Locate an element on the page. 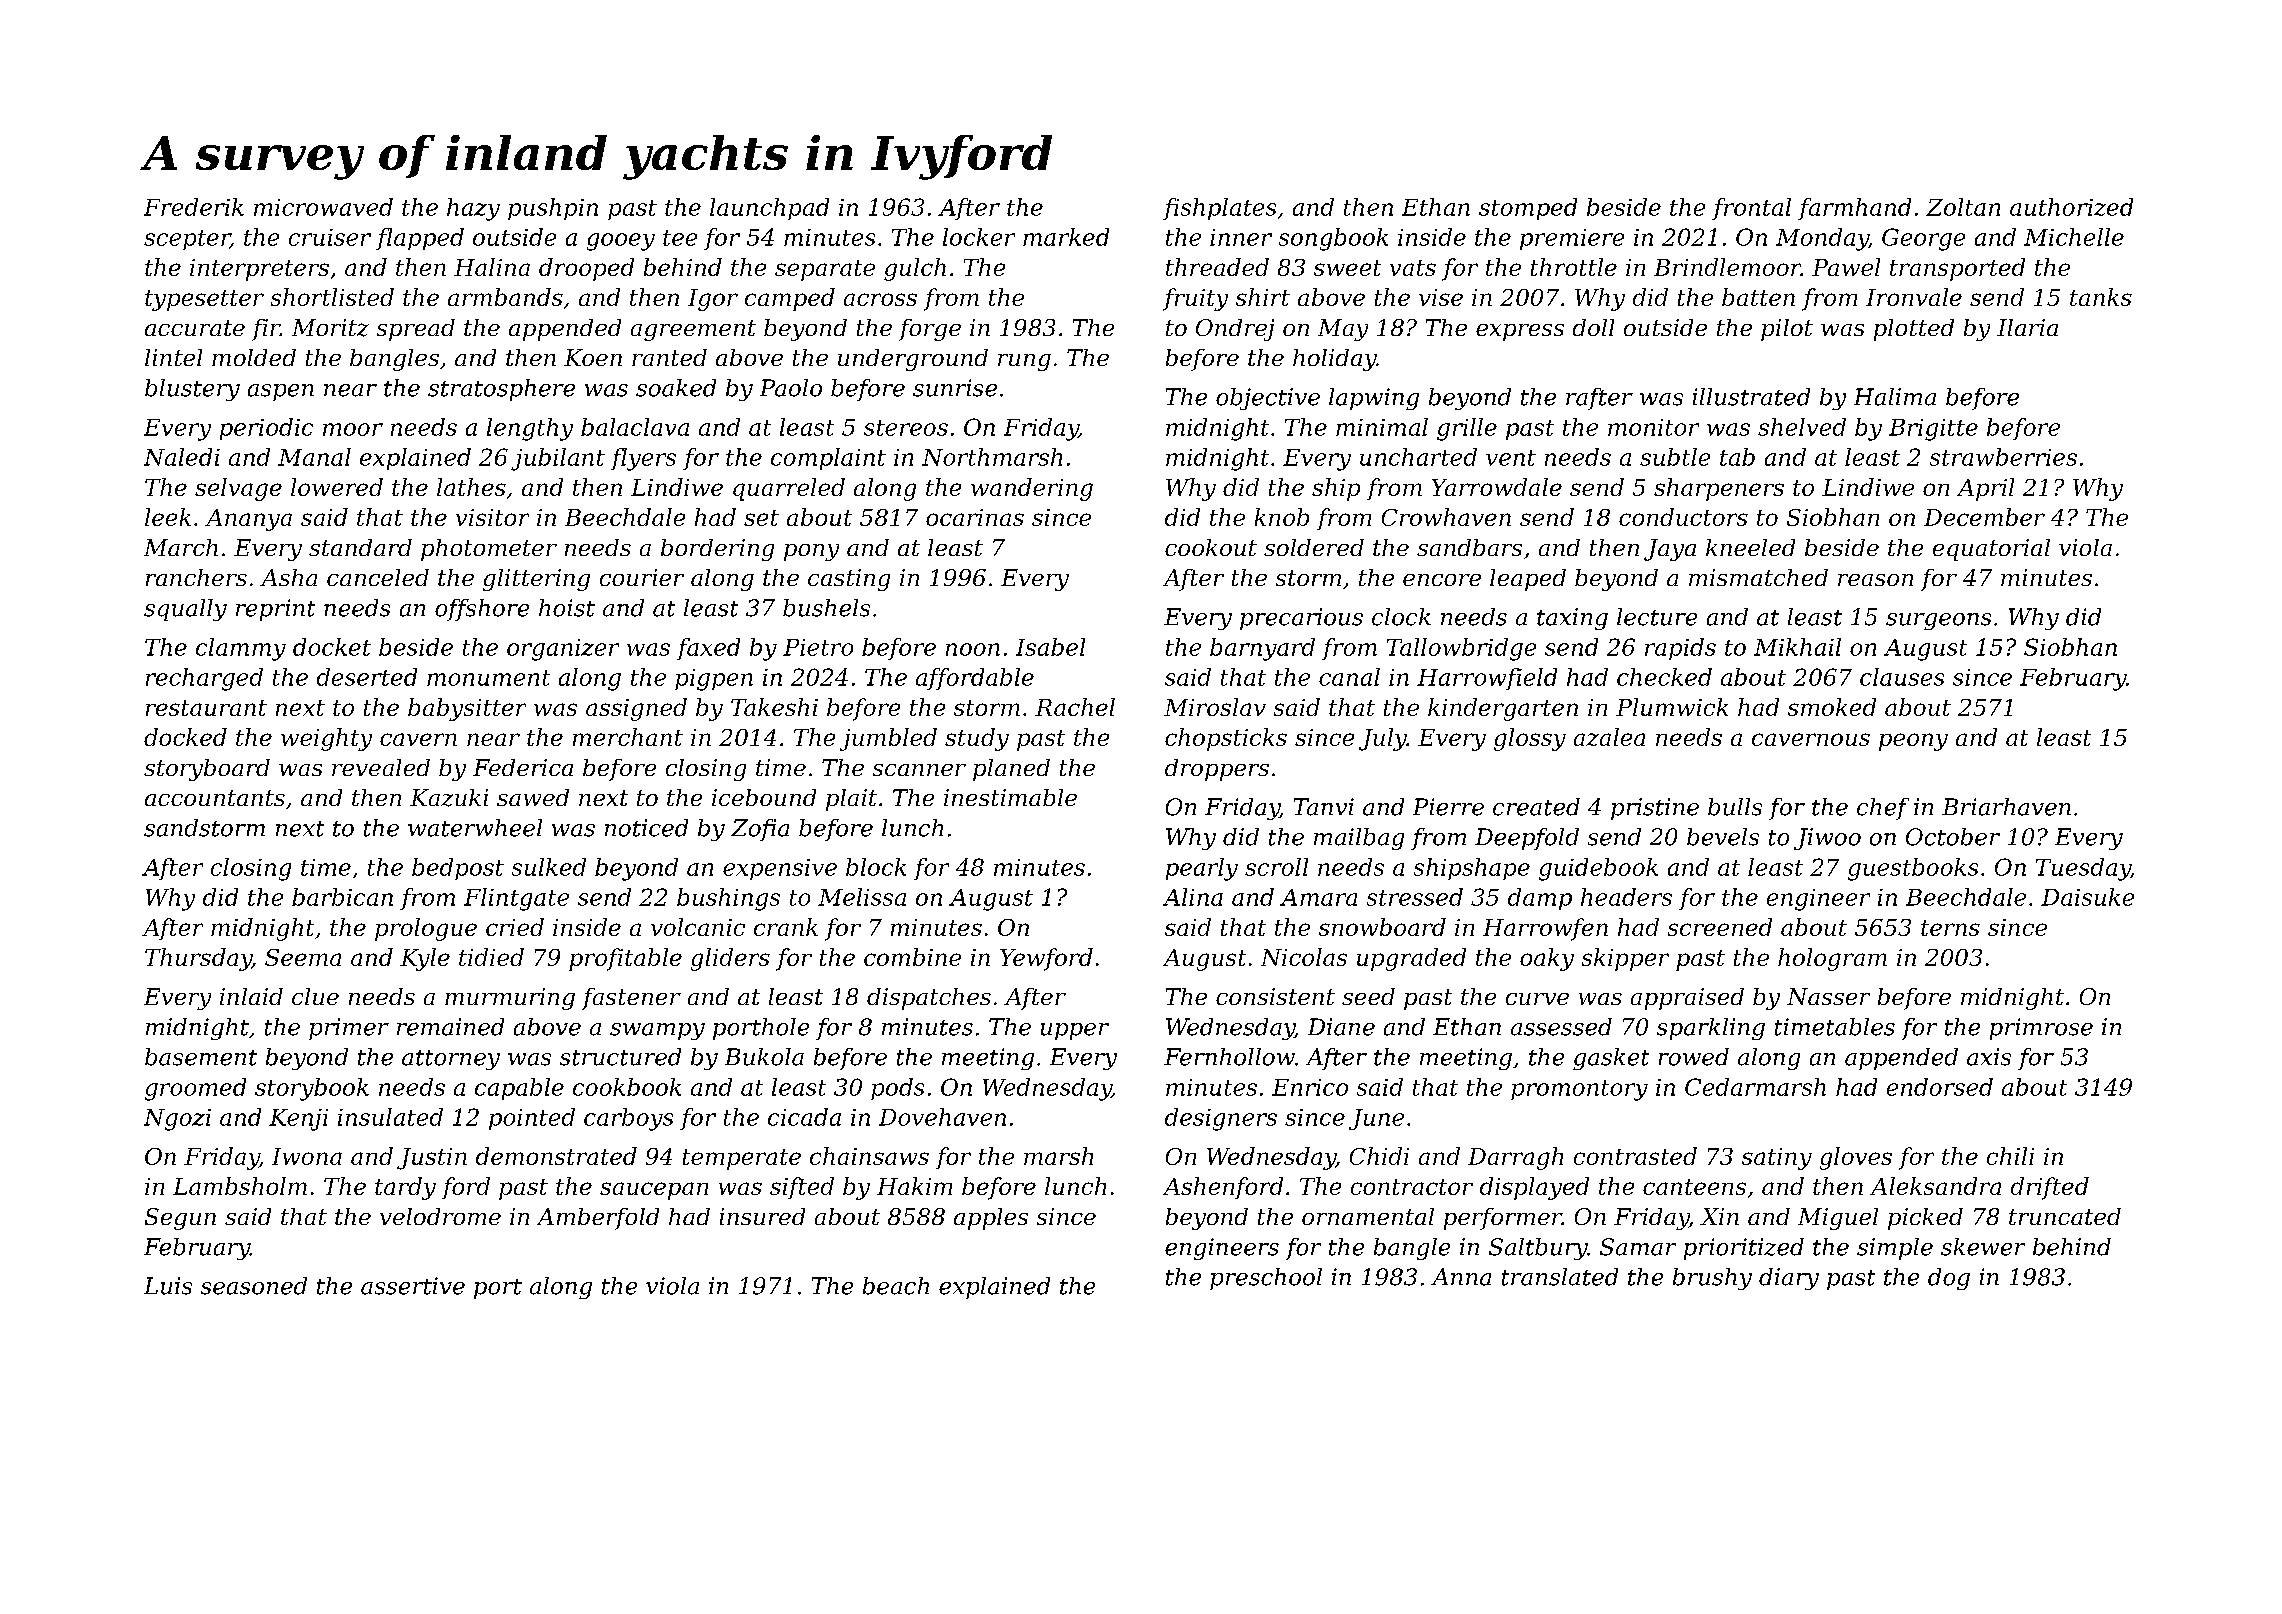 The image size is (2282, 1614). chainsaws is located at coordinates (869, 1156).
